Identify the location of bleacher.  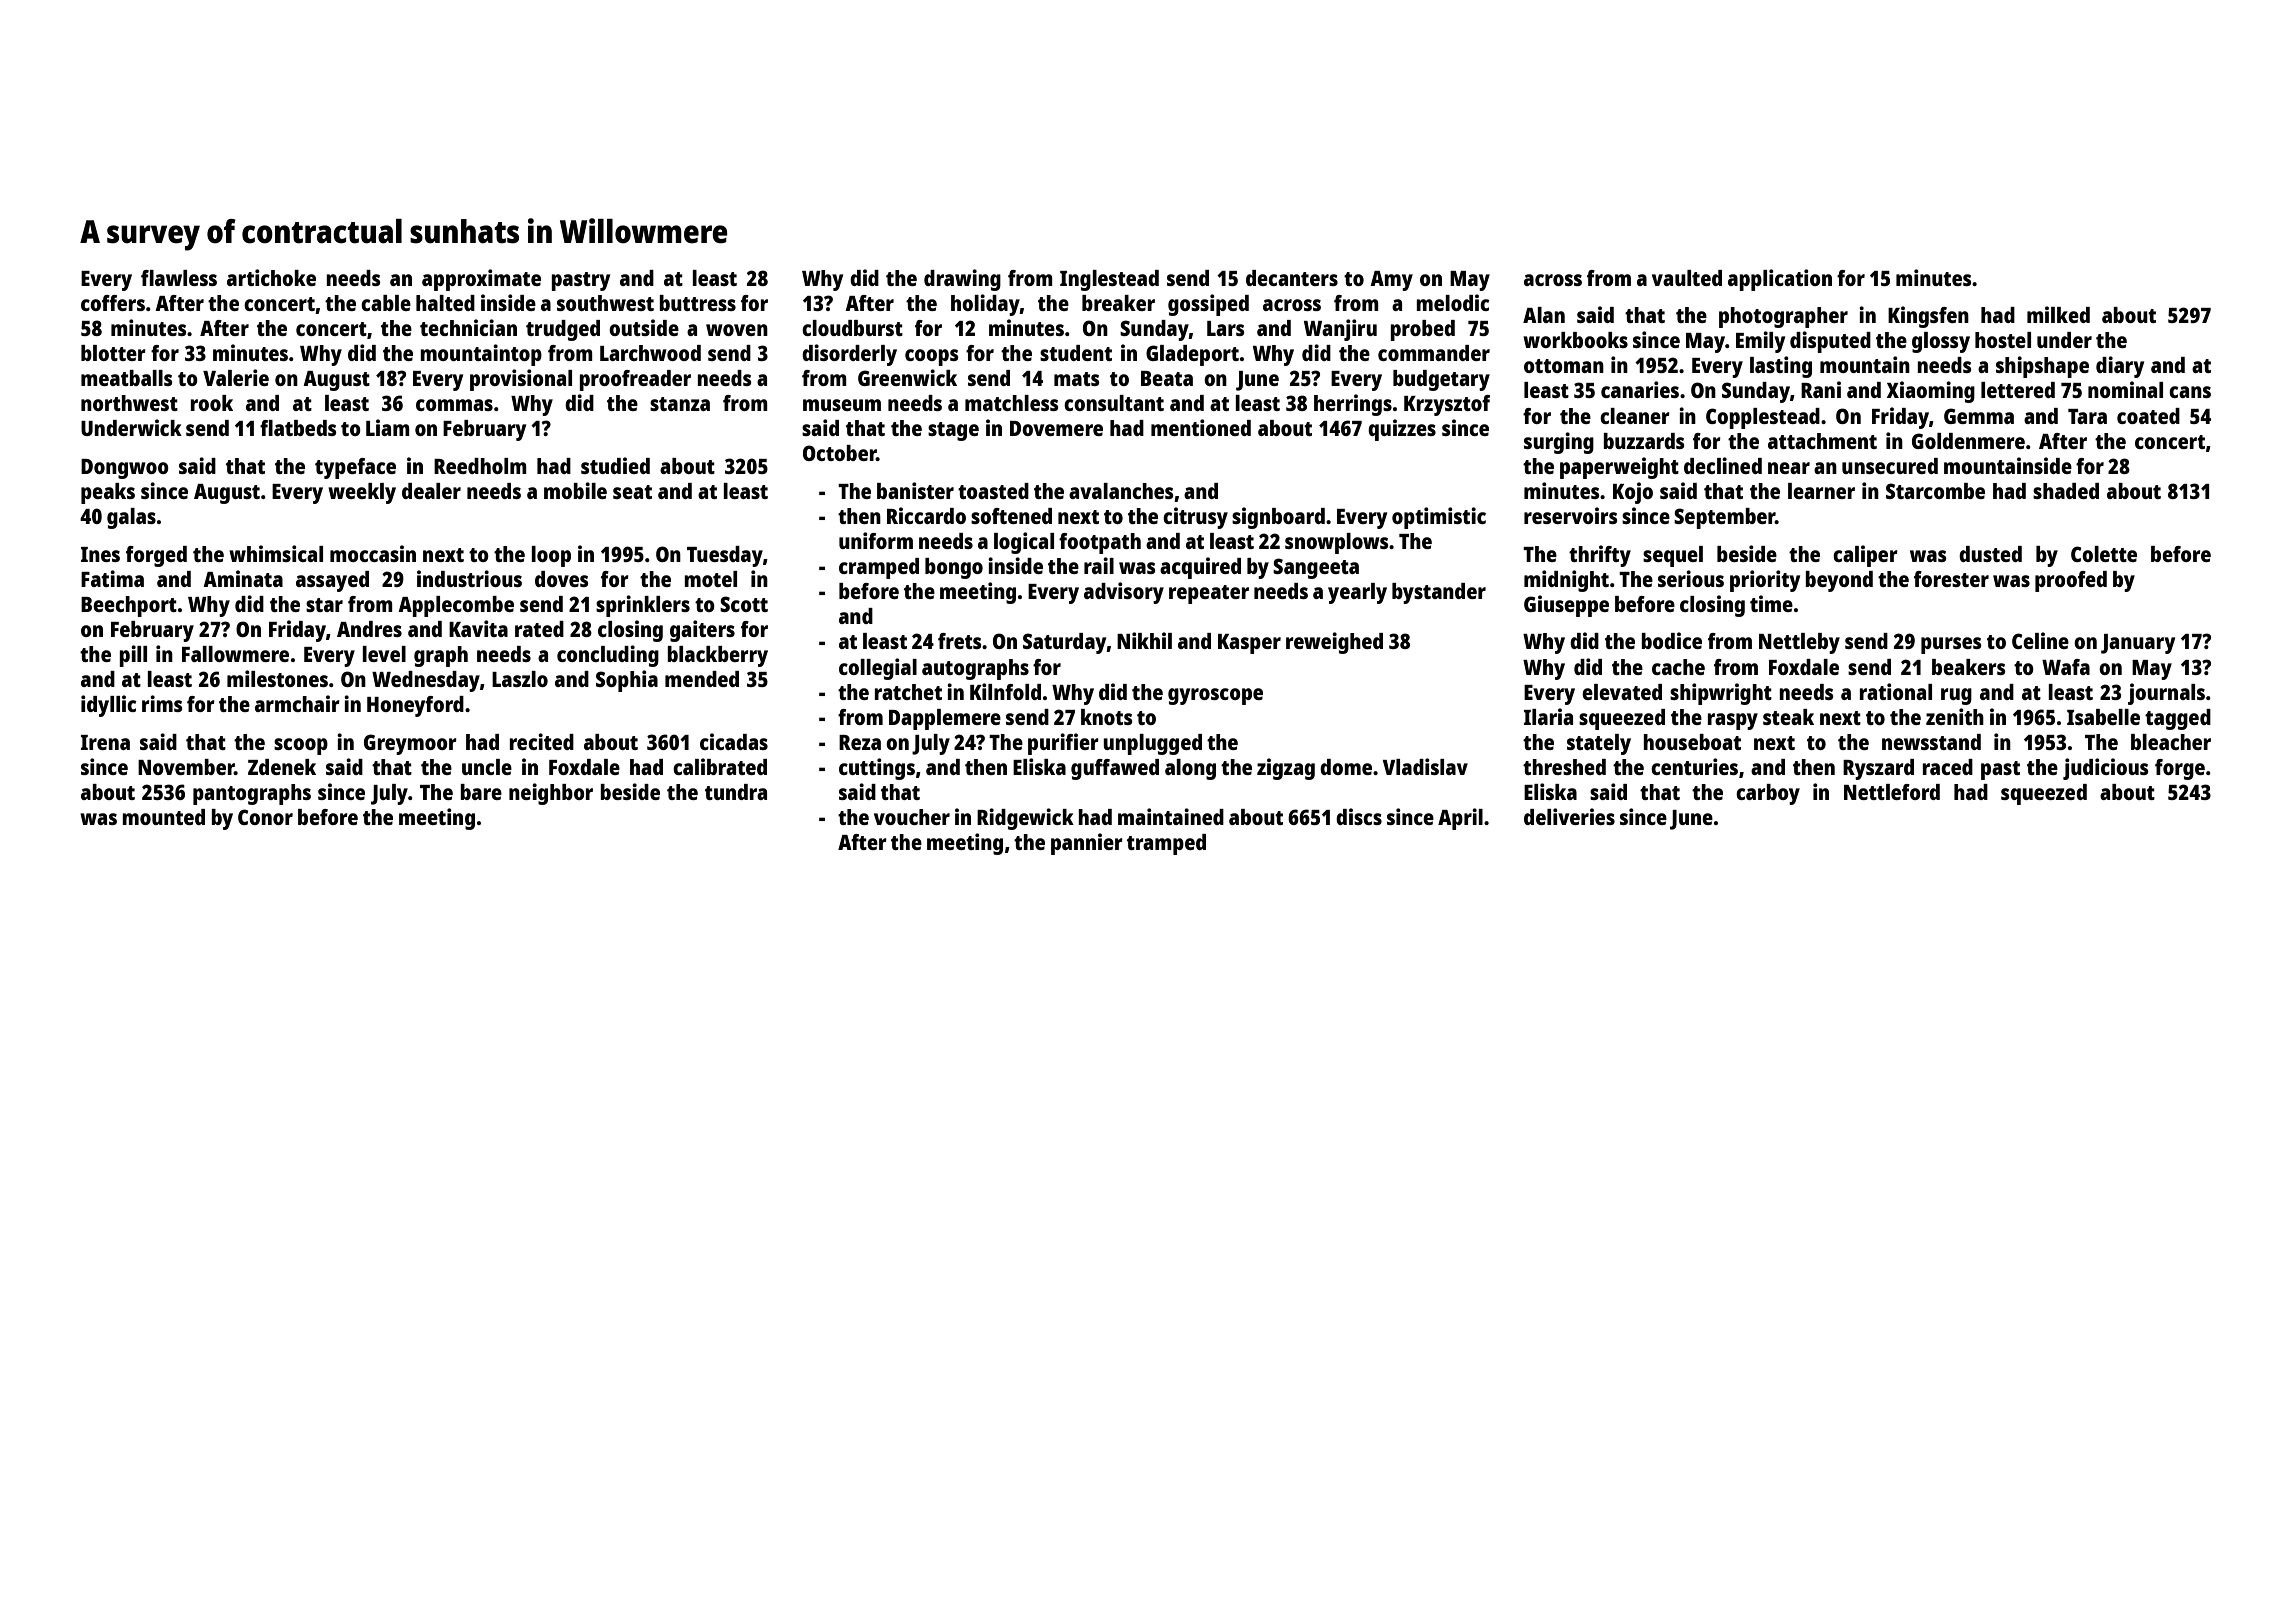
(2171, 742).
